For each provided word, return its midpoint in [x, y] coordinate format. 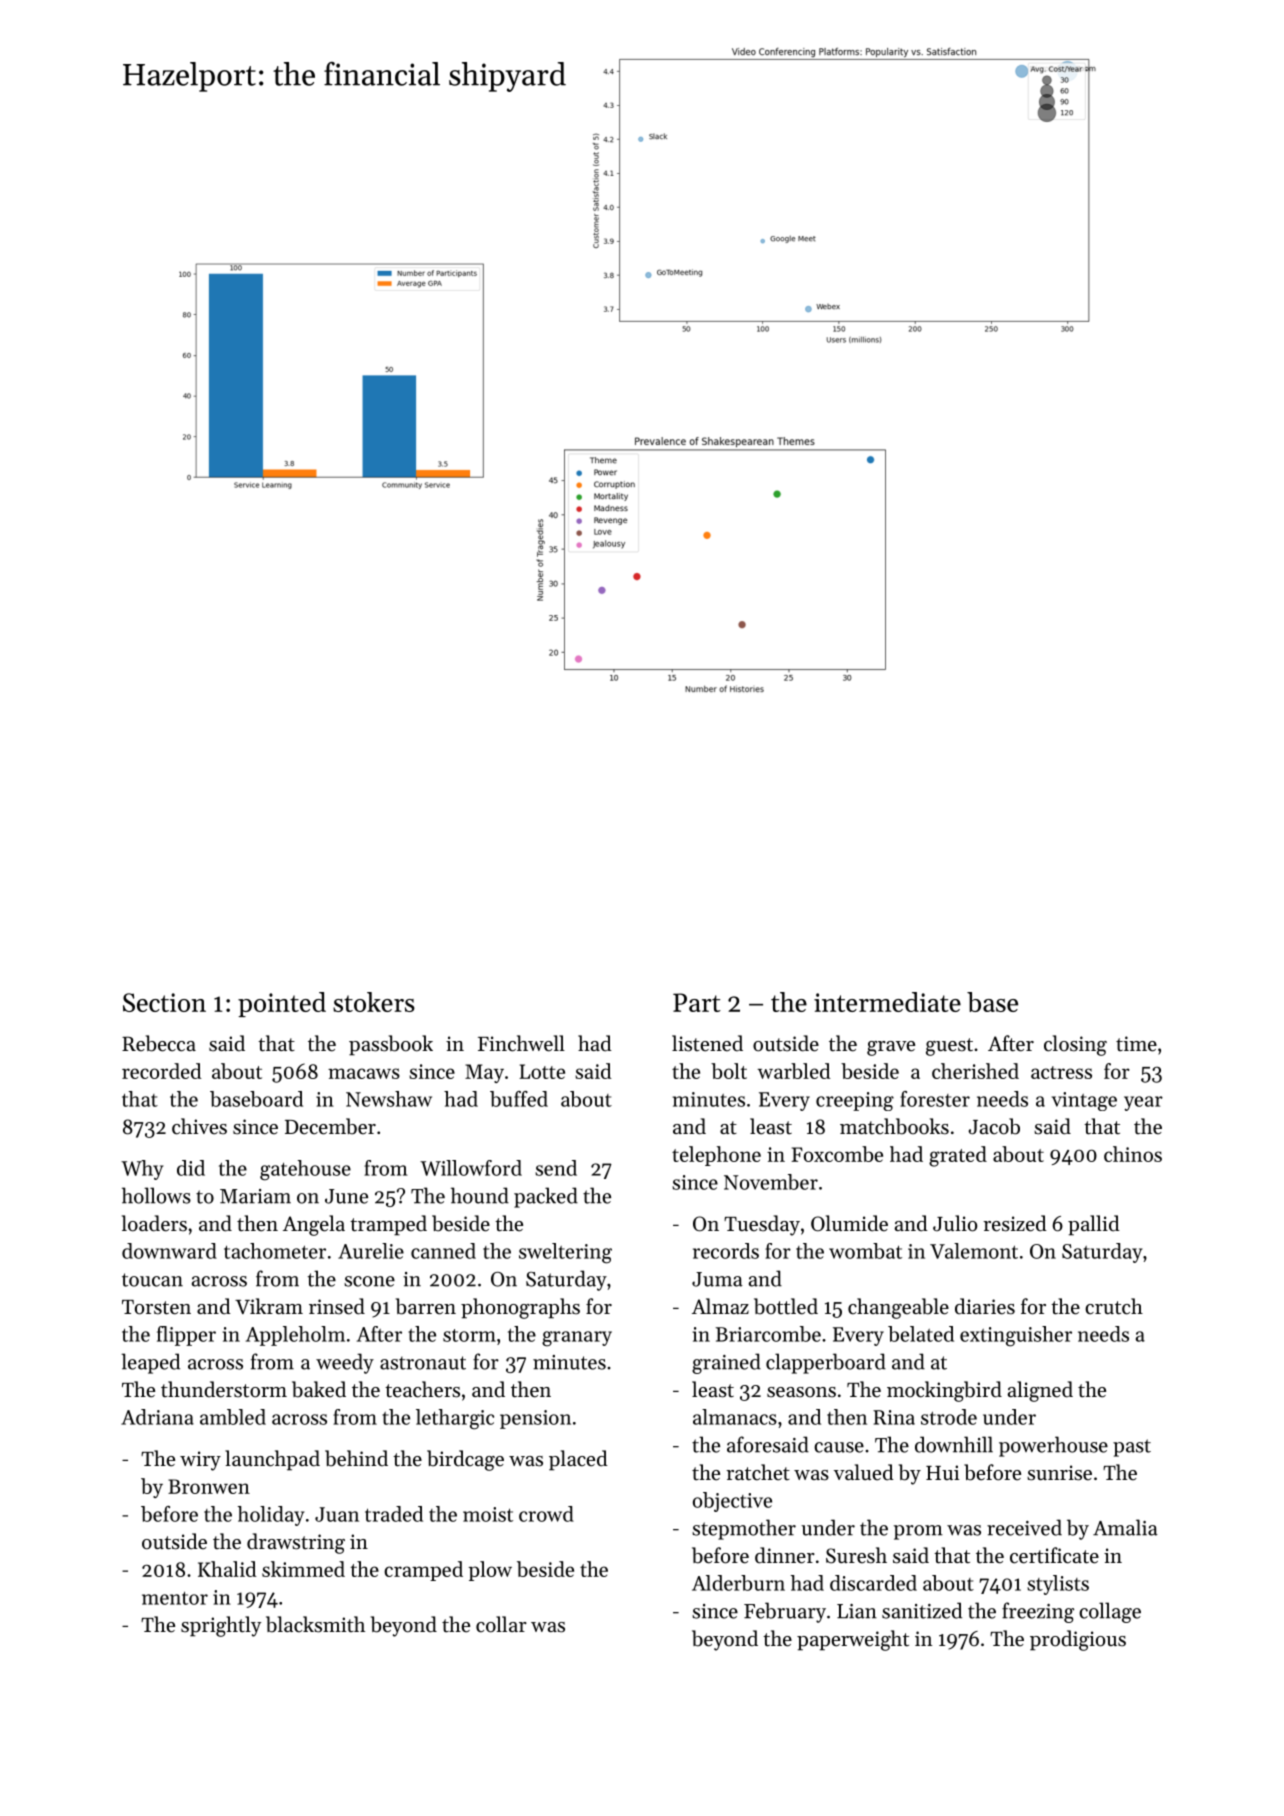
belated [921, 1334]
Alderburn [738, 1583]
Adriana [157, 1417]
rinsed [337, 1306]
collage [1110, 1612]
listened [707, 1043]
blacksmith [315, 1624]
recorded [162, 1071]
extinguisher [1016, 1336]
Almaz [720, 1306]
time [1136, 1044]
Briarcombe [768, 1334]
